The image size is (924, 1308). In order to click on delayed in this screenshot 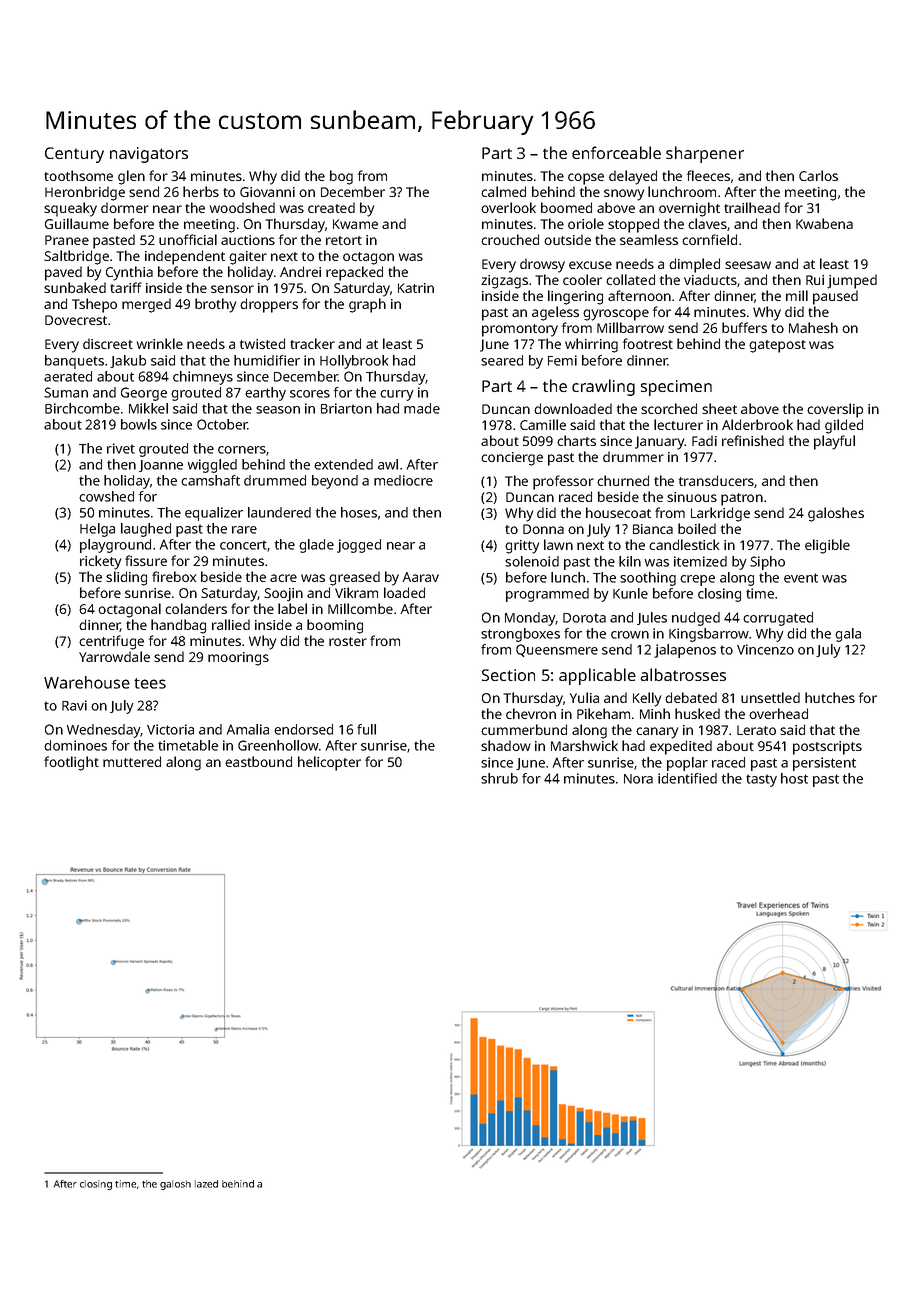, I will do `click(633, 177)`.
